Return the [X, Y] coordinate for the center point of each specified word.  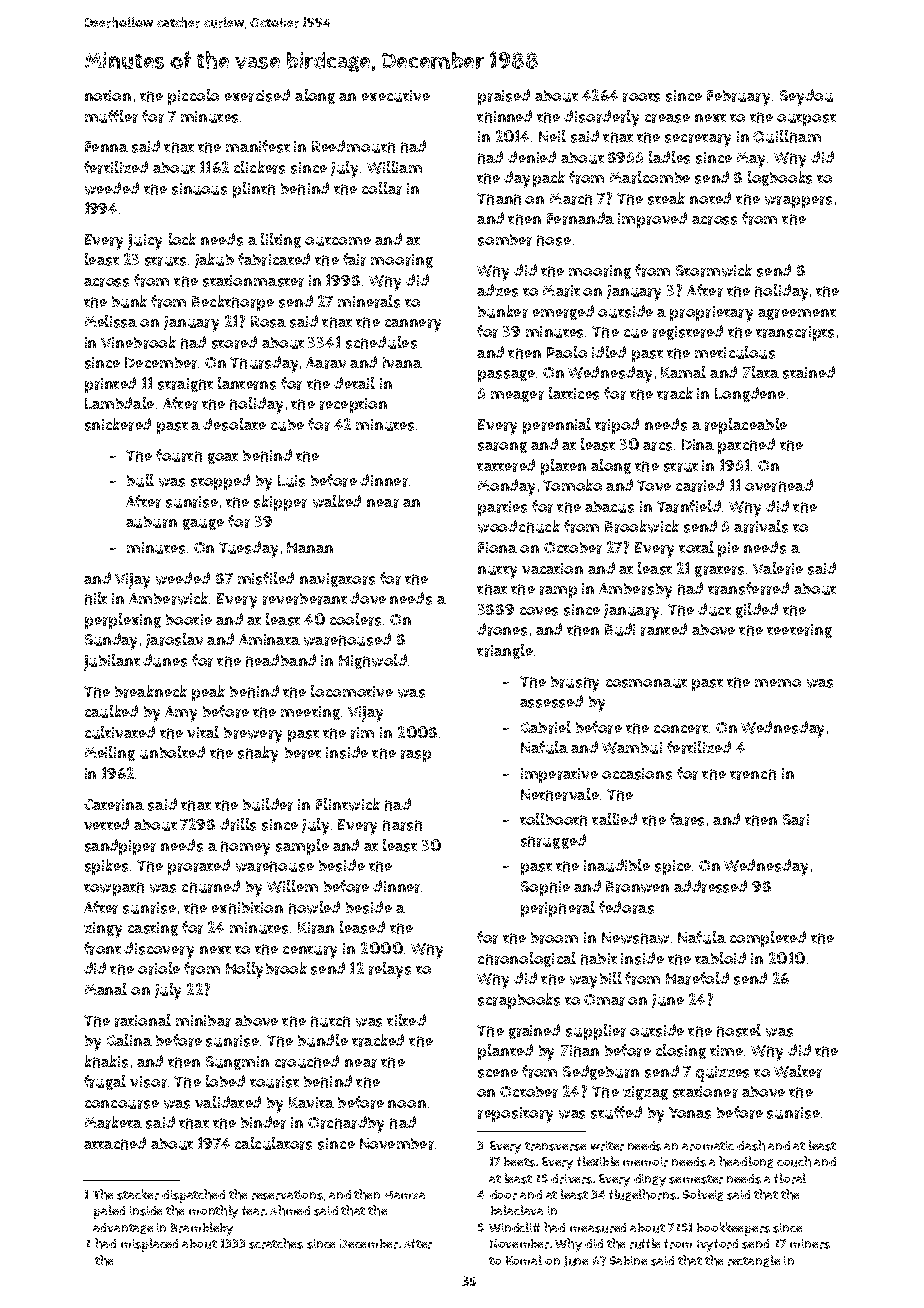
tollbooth [553, 819]
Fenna [106, 146]
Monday [506, 487]
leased [362, 927]
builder [268, 804]
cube [287, 425]
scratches [276, 1243]
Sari [796, 820]
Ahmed [290, 1210]
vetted [106, 824]
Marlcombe [650, 177]
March [571, 199]
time [726, 1050]
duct [714, 609]
